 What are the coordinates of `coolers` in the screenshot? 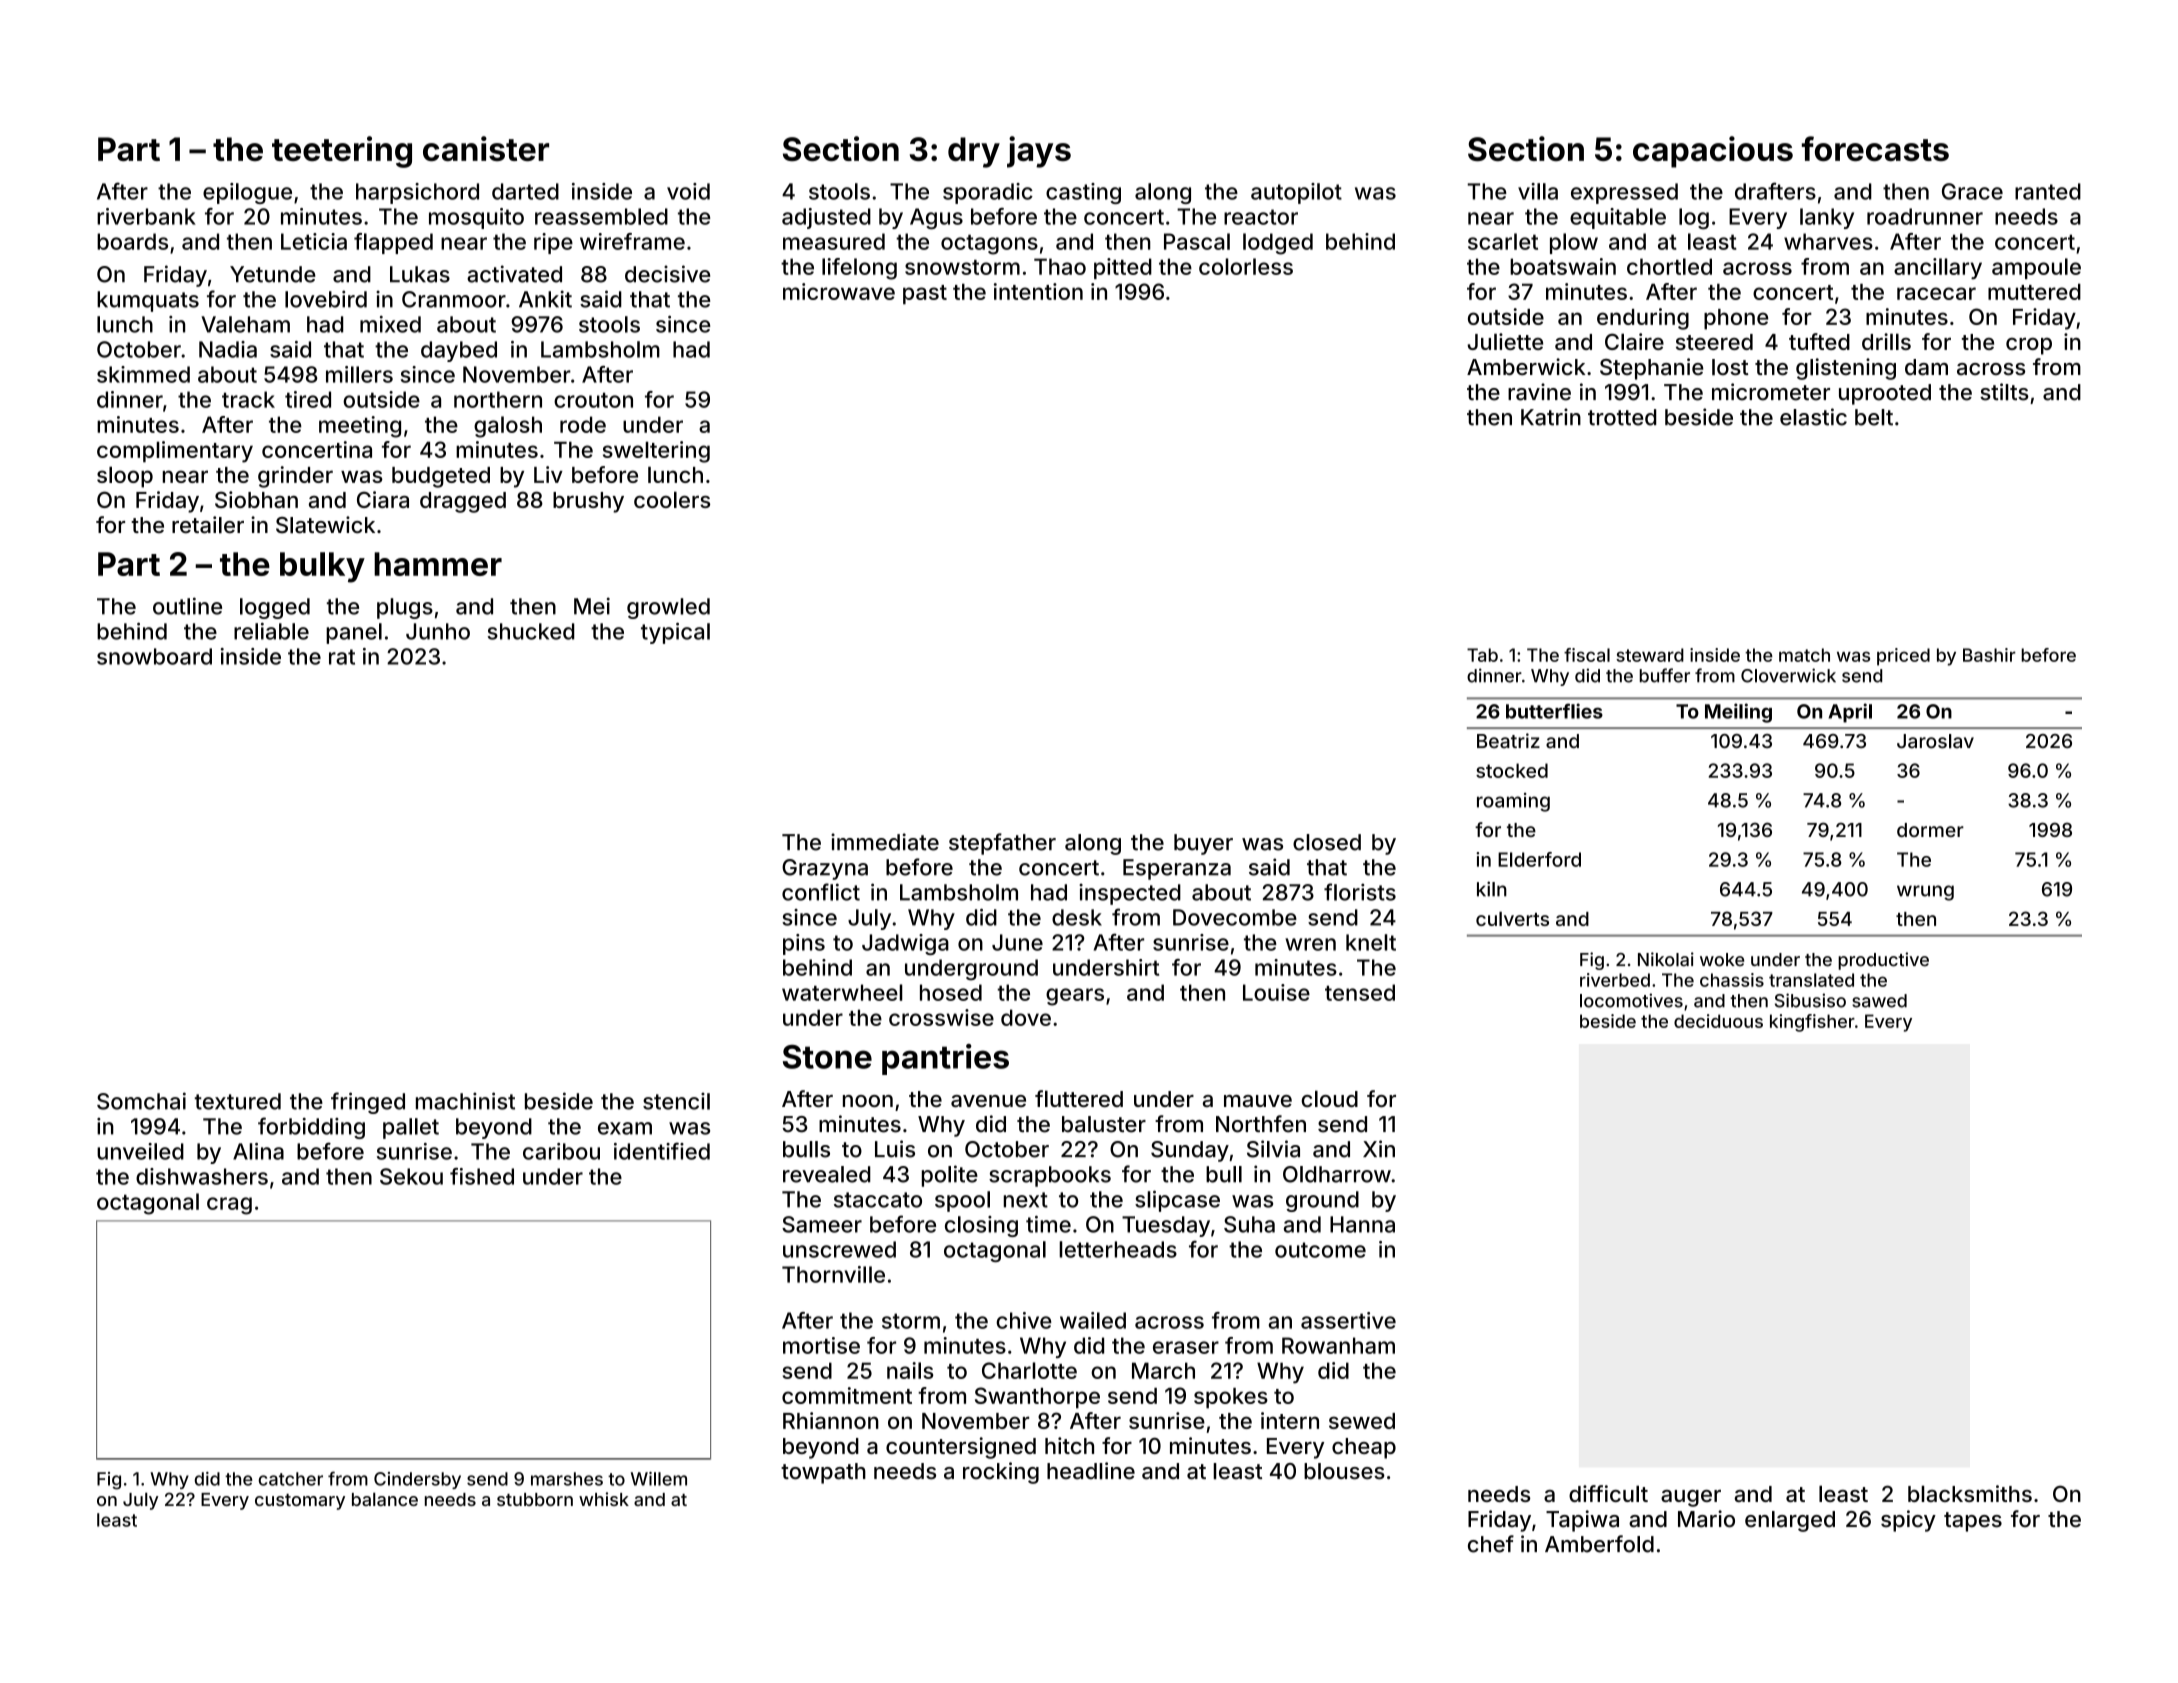 It's located at (672, 499).
